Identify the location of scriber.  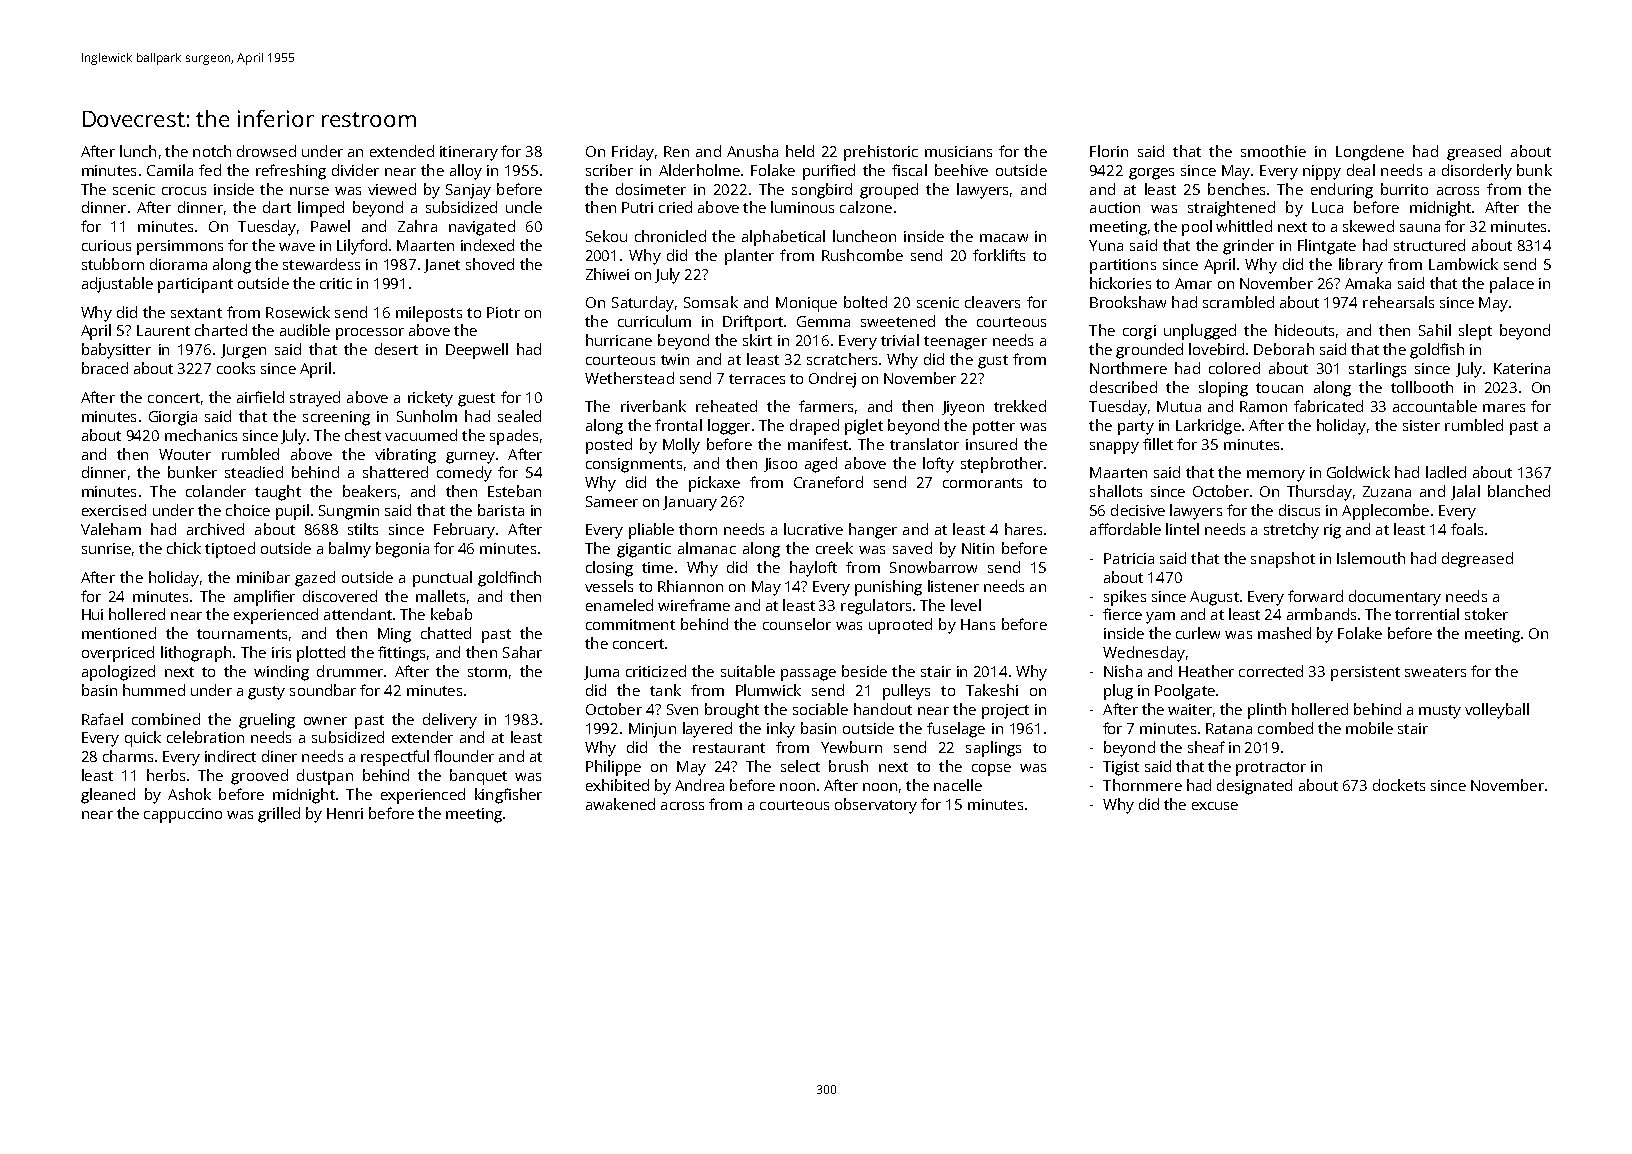
(609, 170).
